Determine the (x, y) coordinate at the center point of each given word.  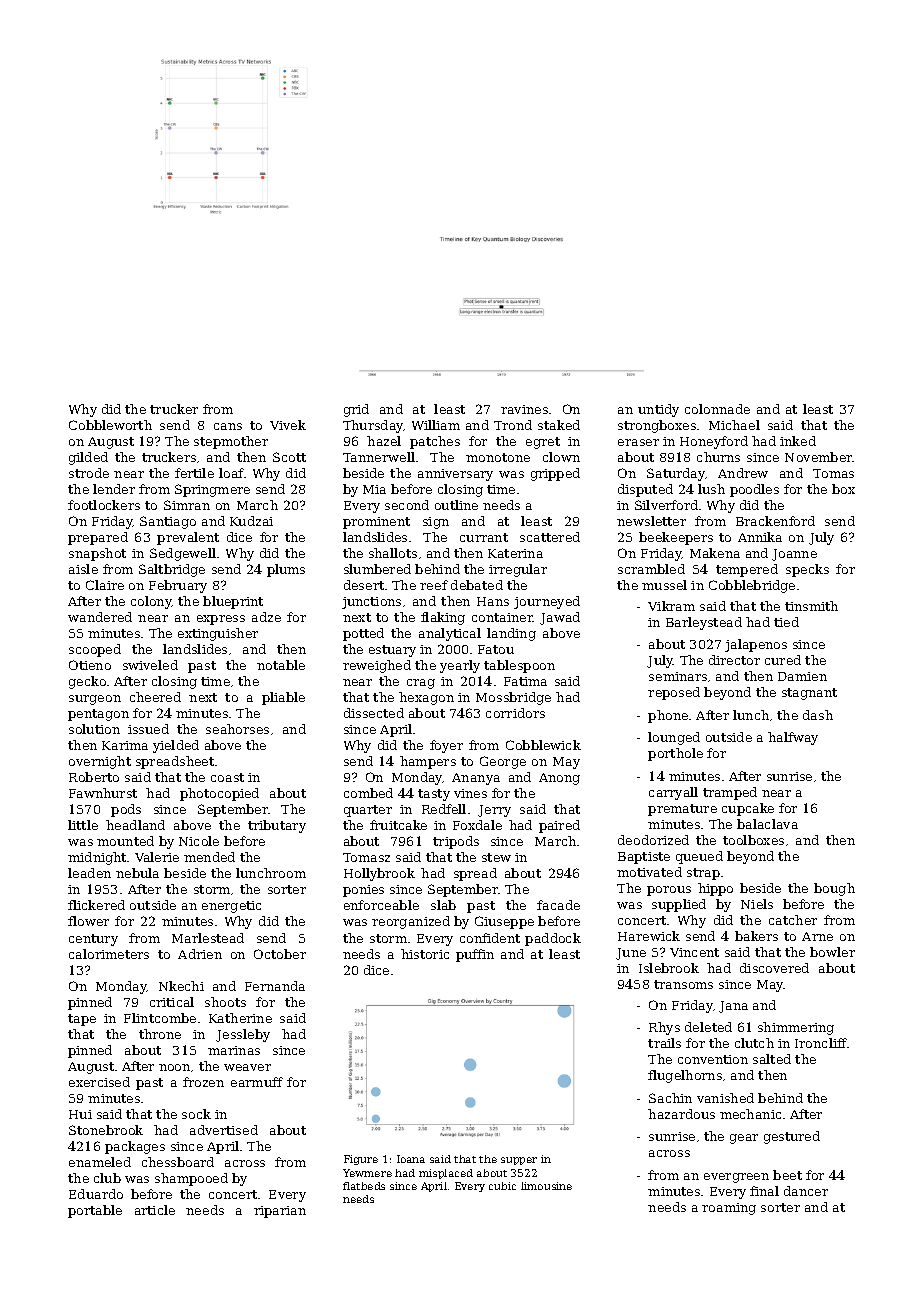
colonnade (717, 409)
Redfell (444, 809)
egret (543, 443)
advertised (224, 1130)
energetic (231, 907)
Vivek (288, 425)
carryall (673, 793)
